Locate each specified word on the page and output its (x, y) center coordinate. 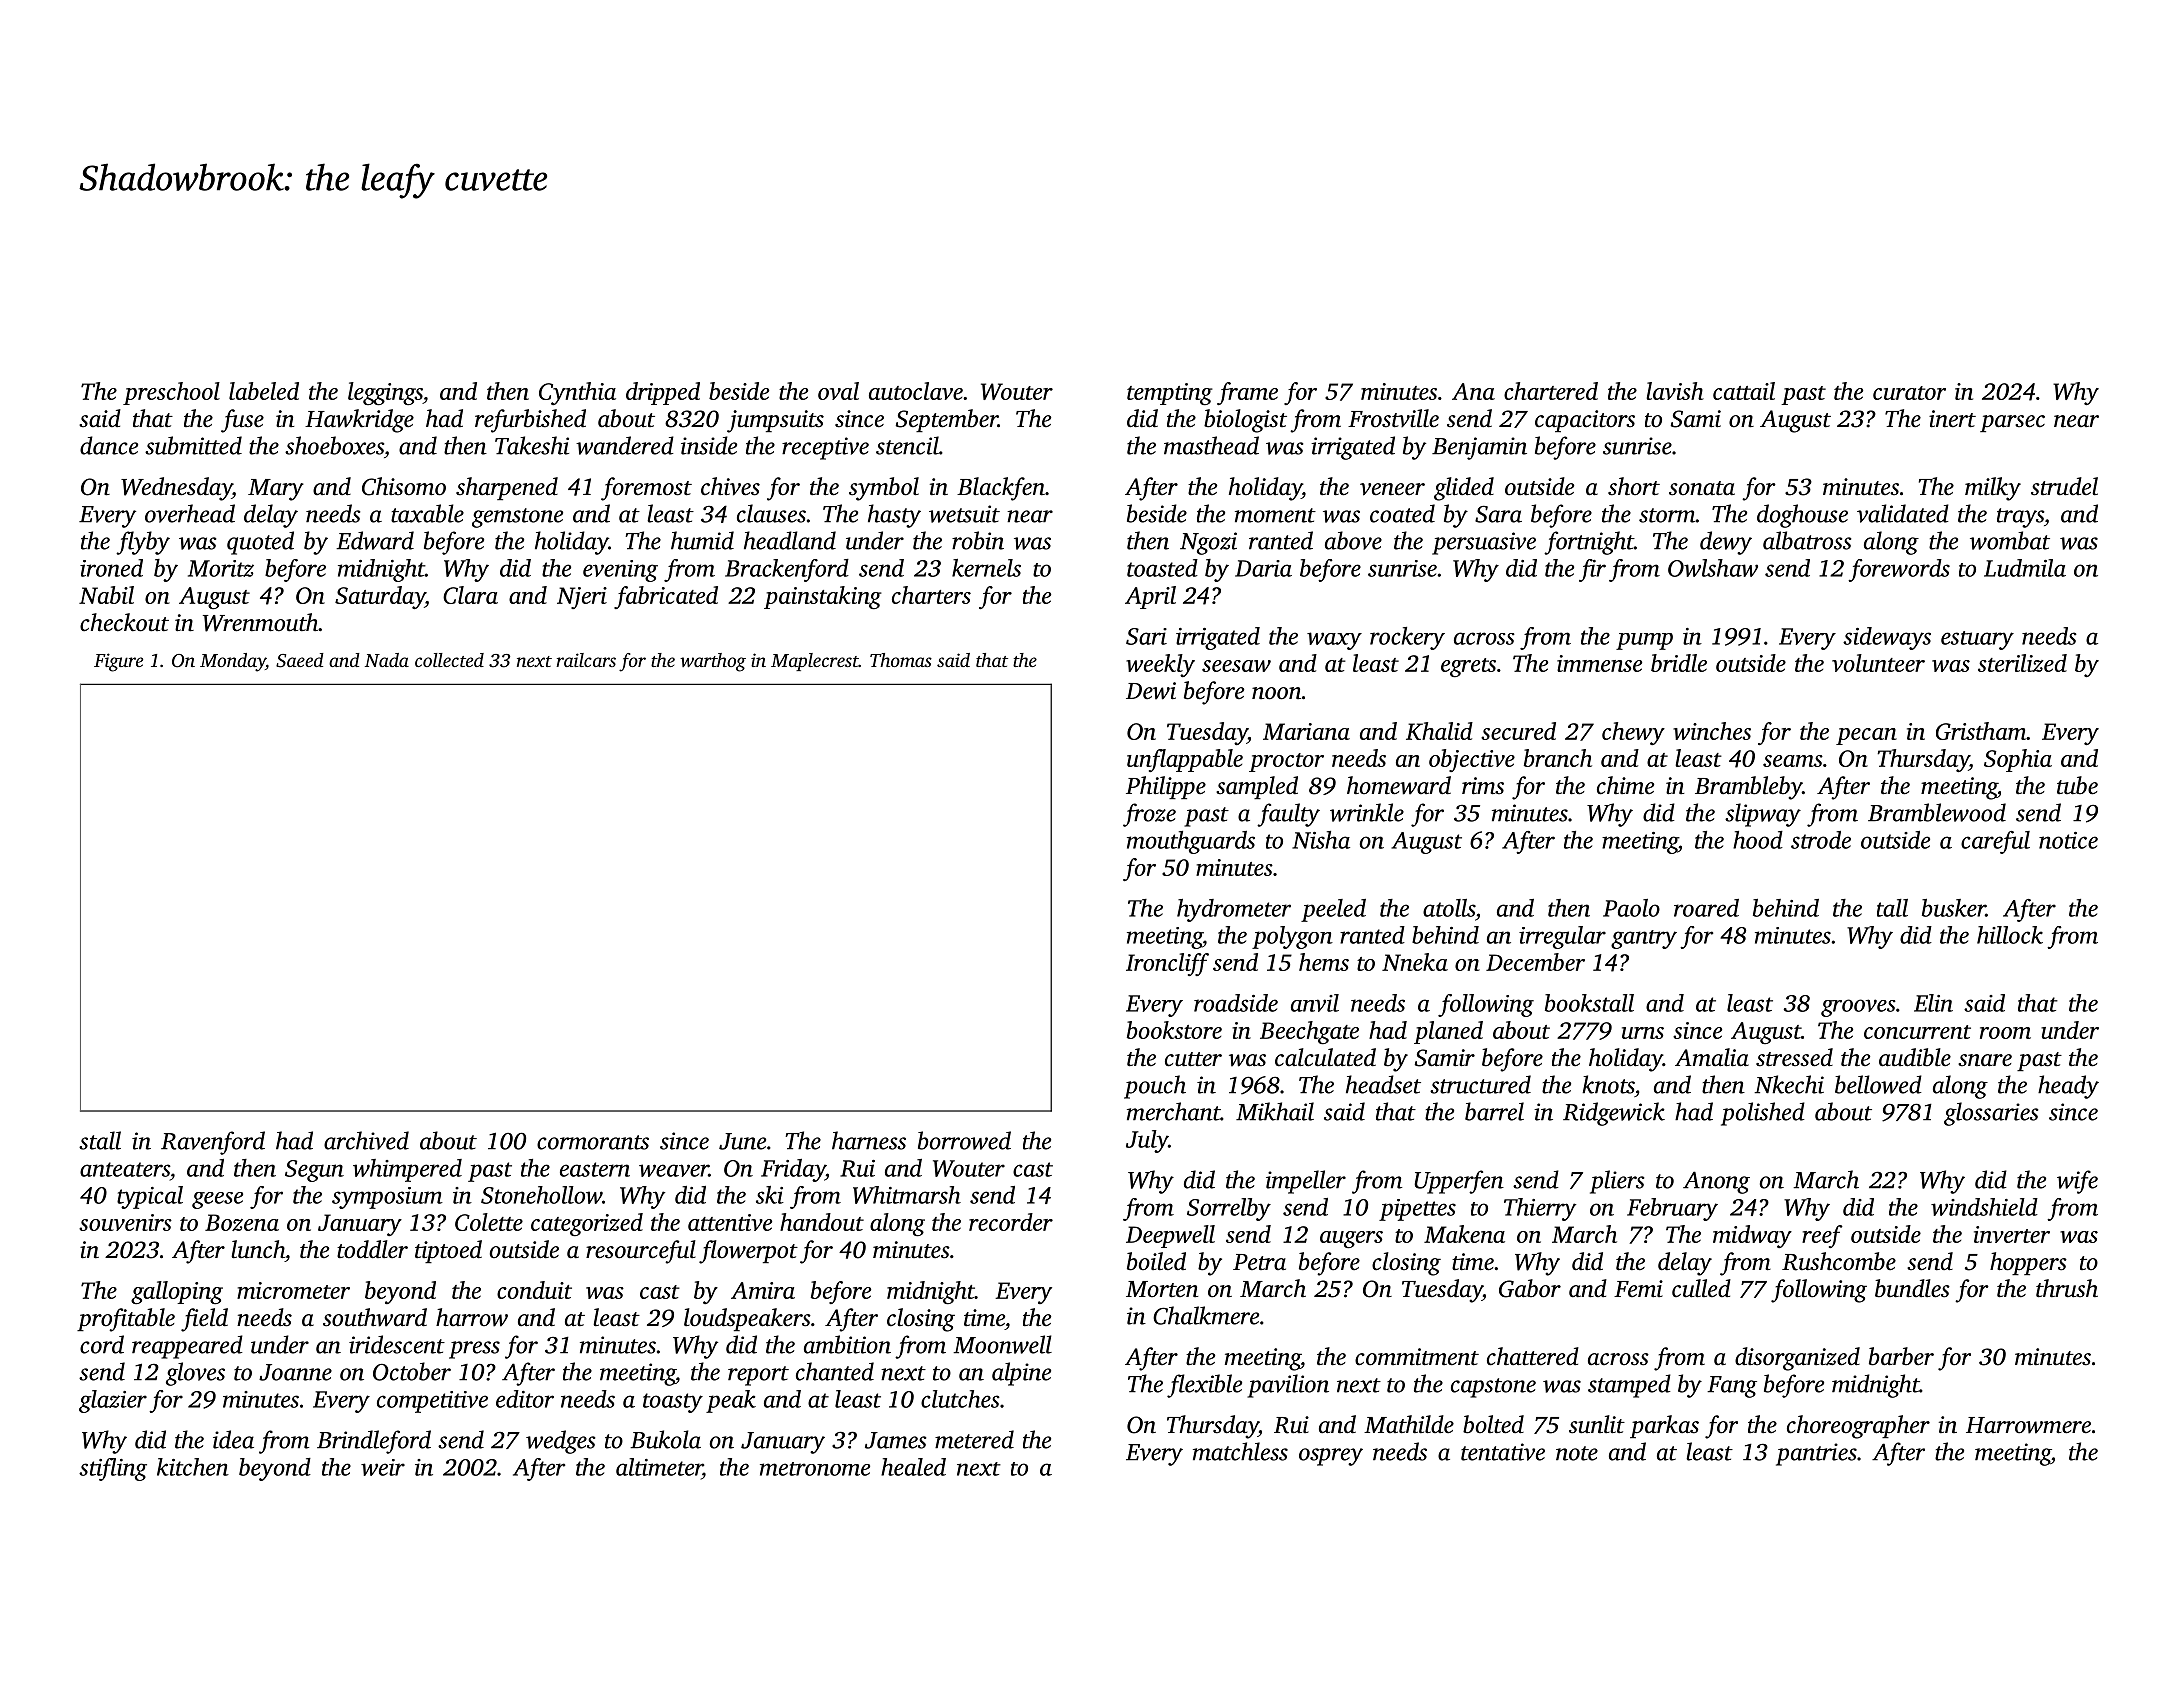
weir (383, 1467)
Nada (387, 660)
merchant (1174, 1111)
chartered (1551, 391)
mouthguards (1191, 842)
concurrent (1917, 1032)
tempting (1170, 394)
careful (1995, 842)
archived (366, 1140)
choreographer (1858, 1427)
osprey (1331, 1457)
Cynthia (577, 393)
